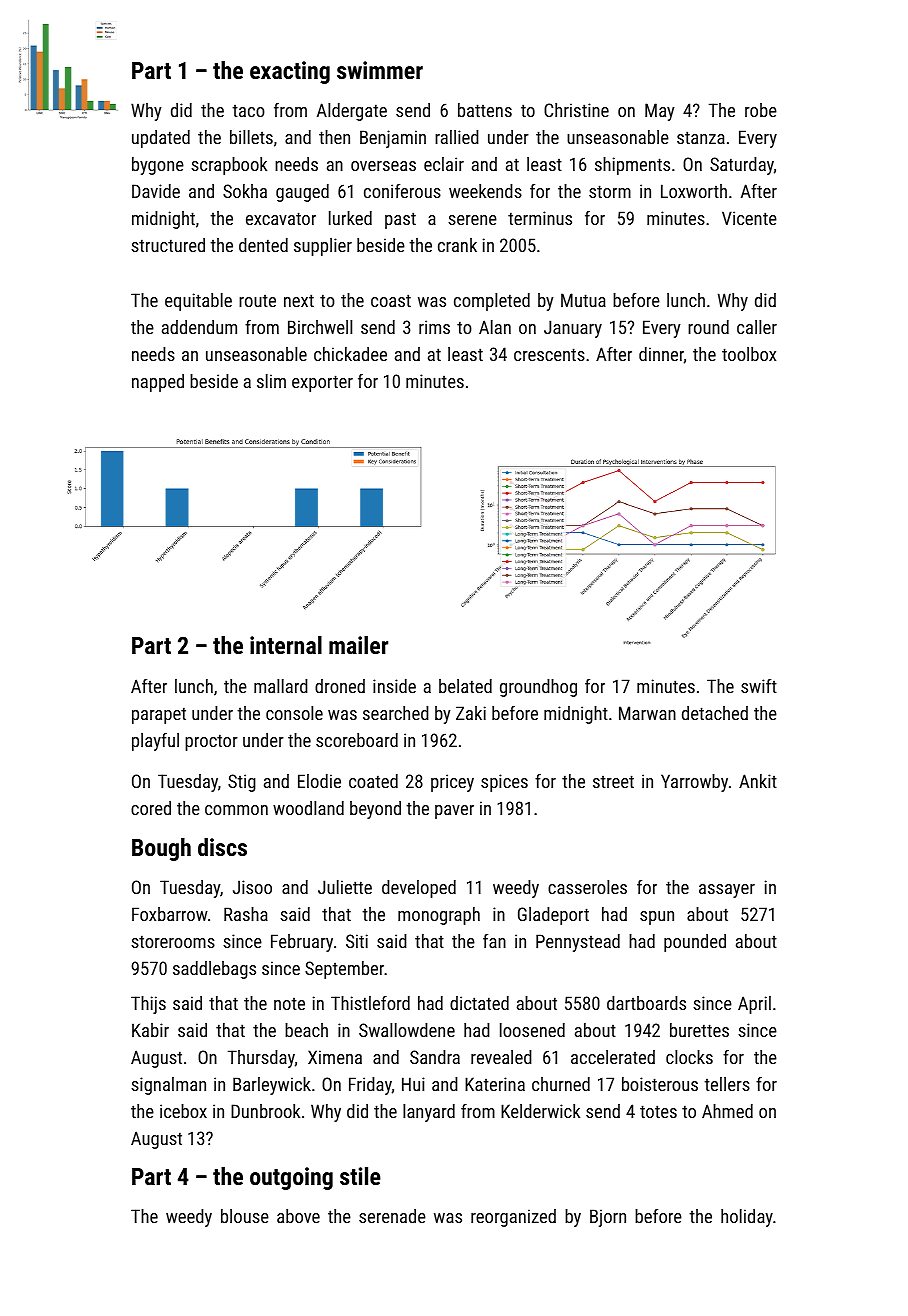 The image size is (908, 1316). I want to click on Benjamin, so click(393, 139).
